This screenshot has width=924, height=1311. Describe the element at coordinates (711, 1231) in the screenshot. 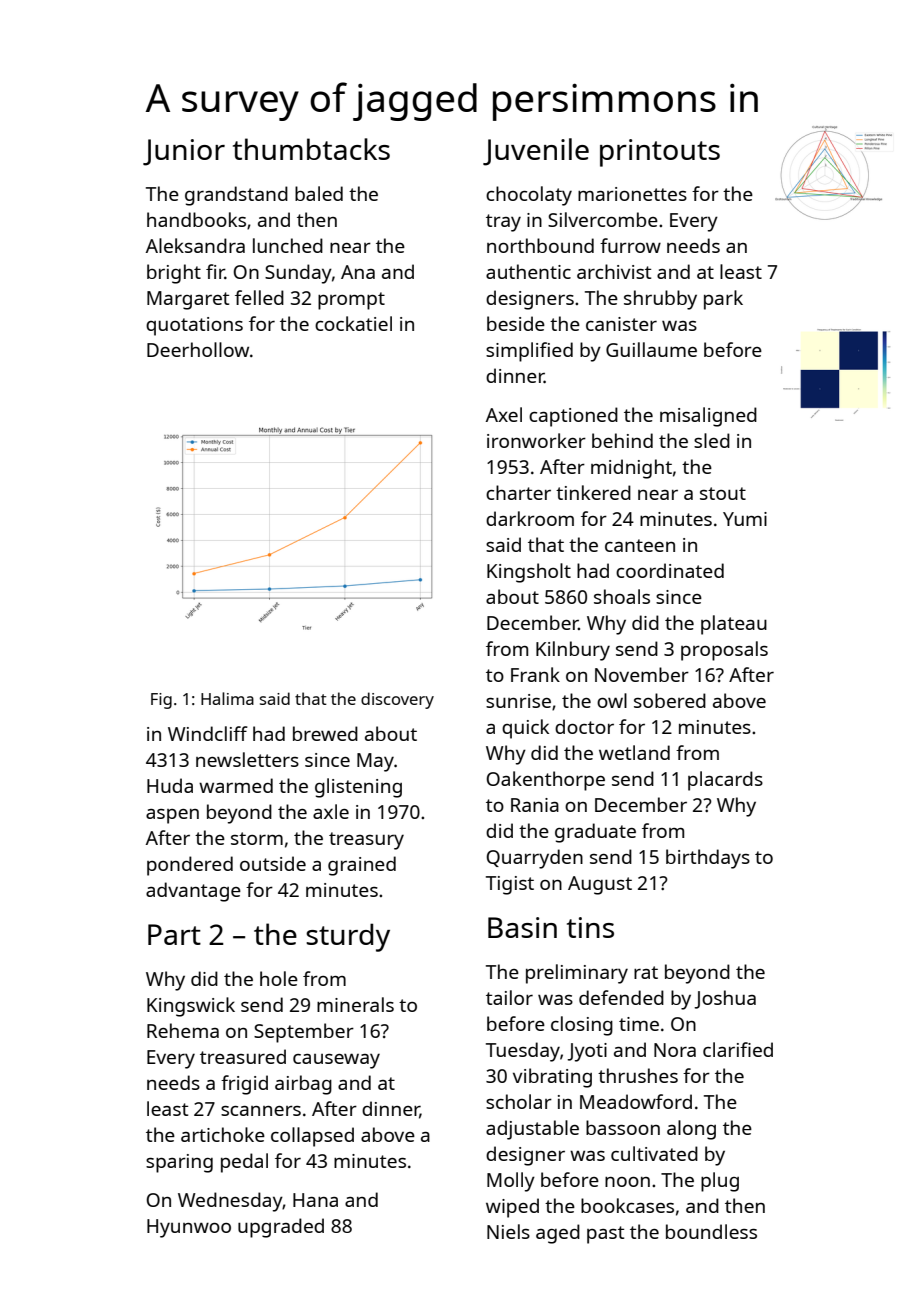

I see `boundless` at that location.
